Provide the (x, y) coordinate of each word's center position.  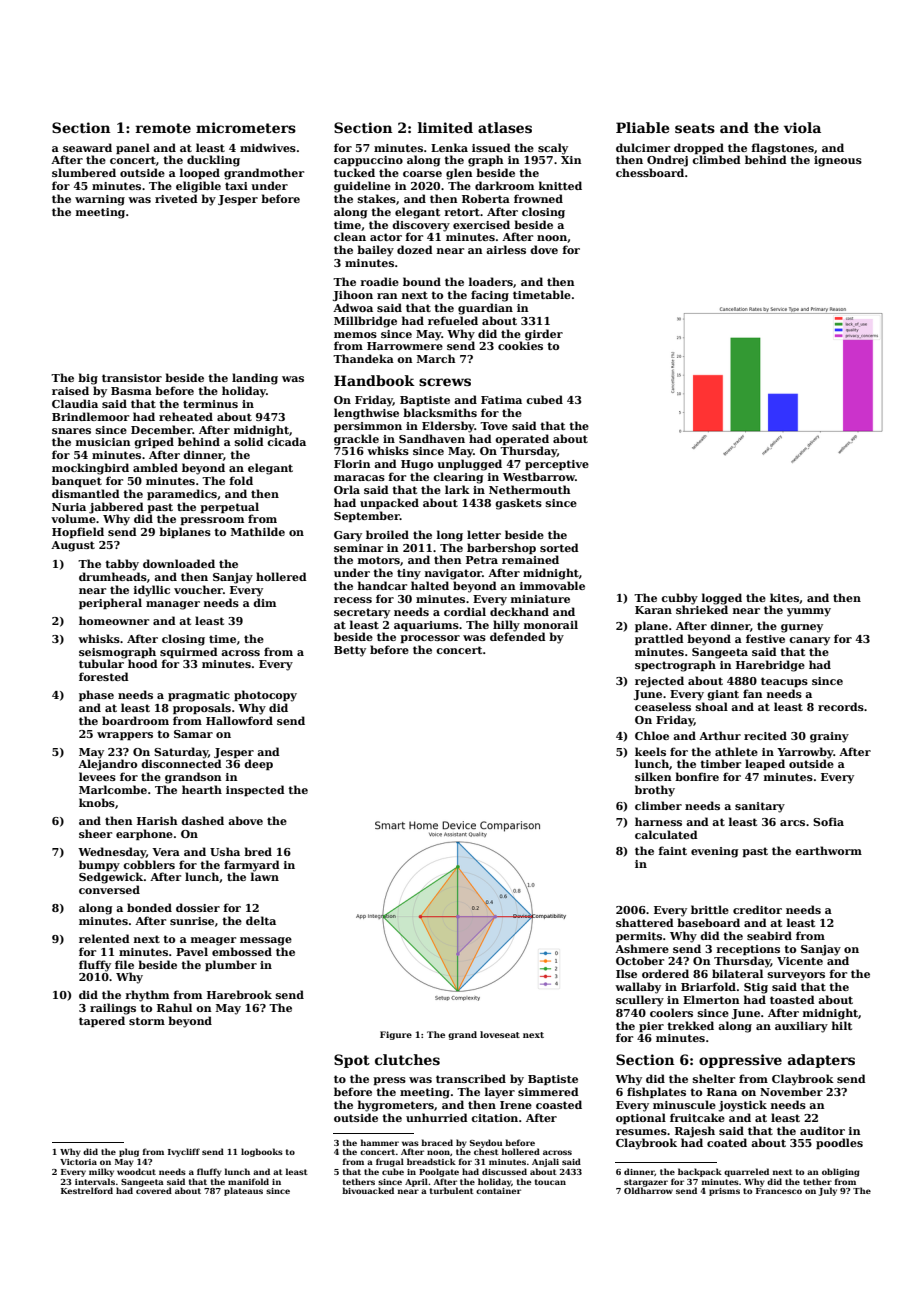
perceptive (557, 465)
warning (100, 200)
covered (154, 1190)
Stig (756, 988)
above (245, 820)
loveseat (500, 1034)
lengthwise (366, 414)
